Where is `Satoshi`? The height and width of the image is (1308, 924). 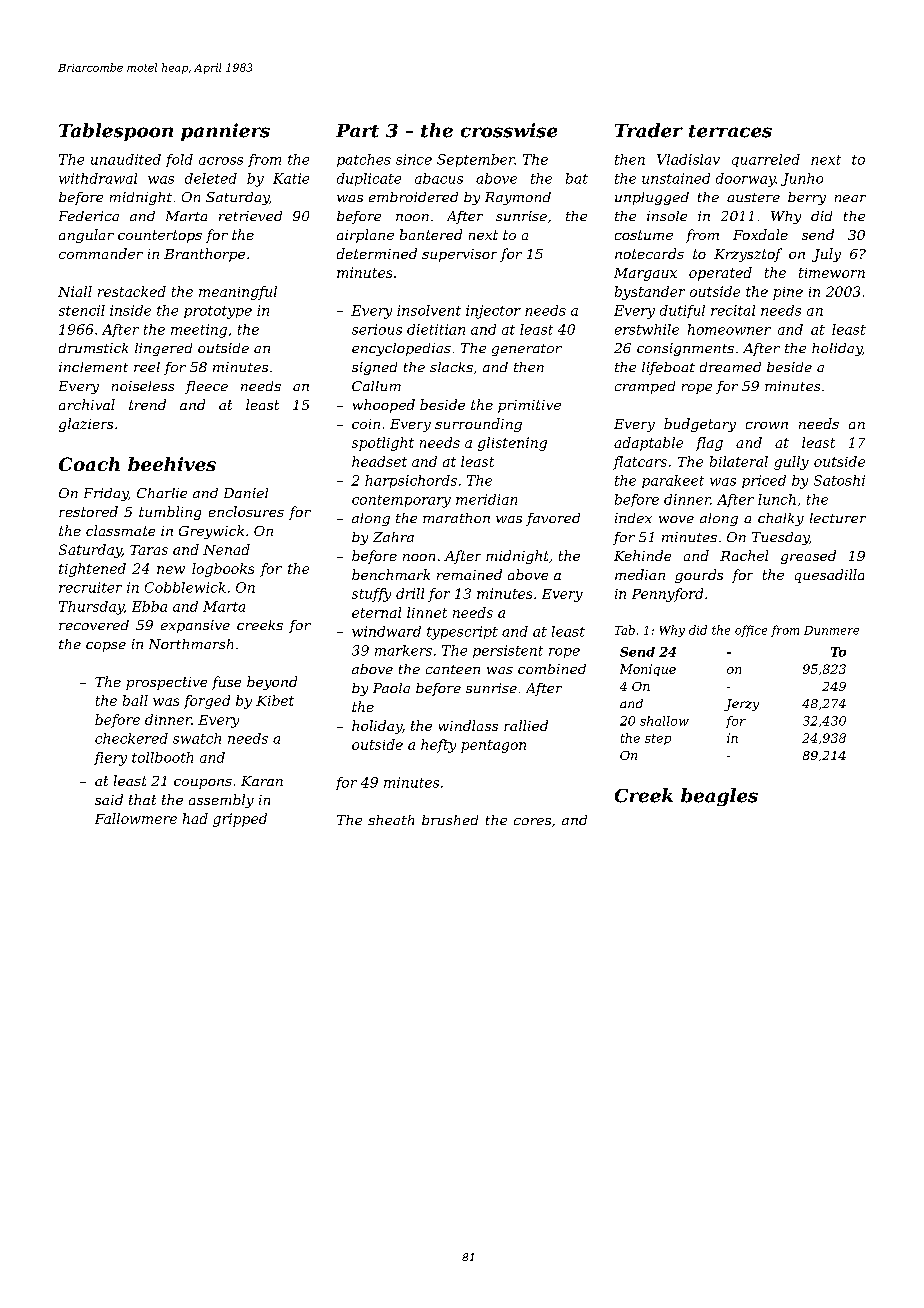
Satoshi is located at coordinates (839, 480).
